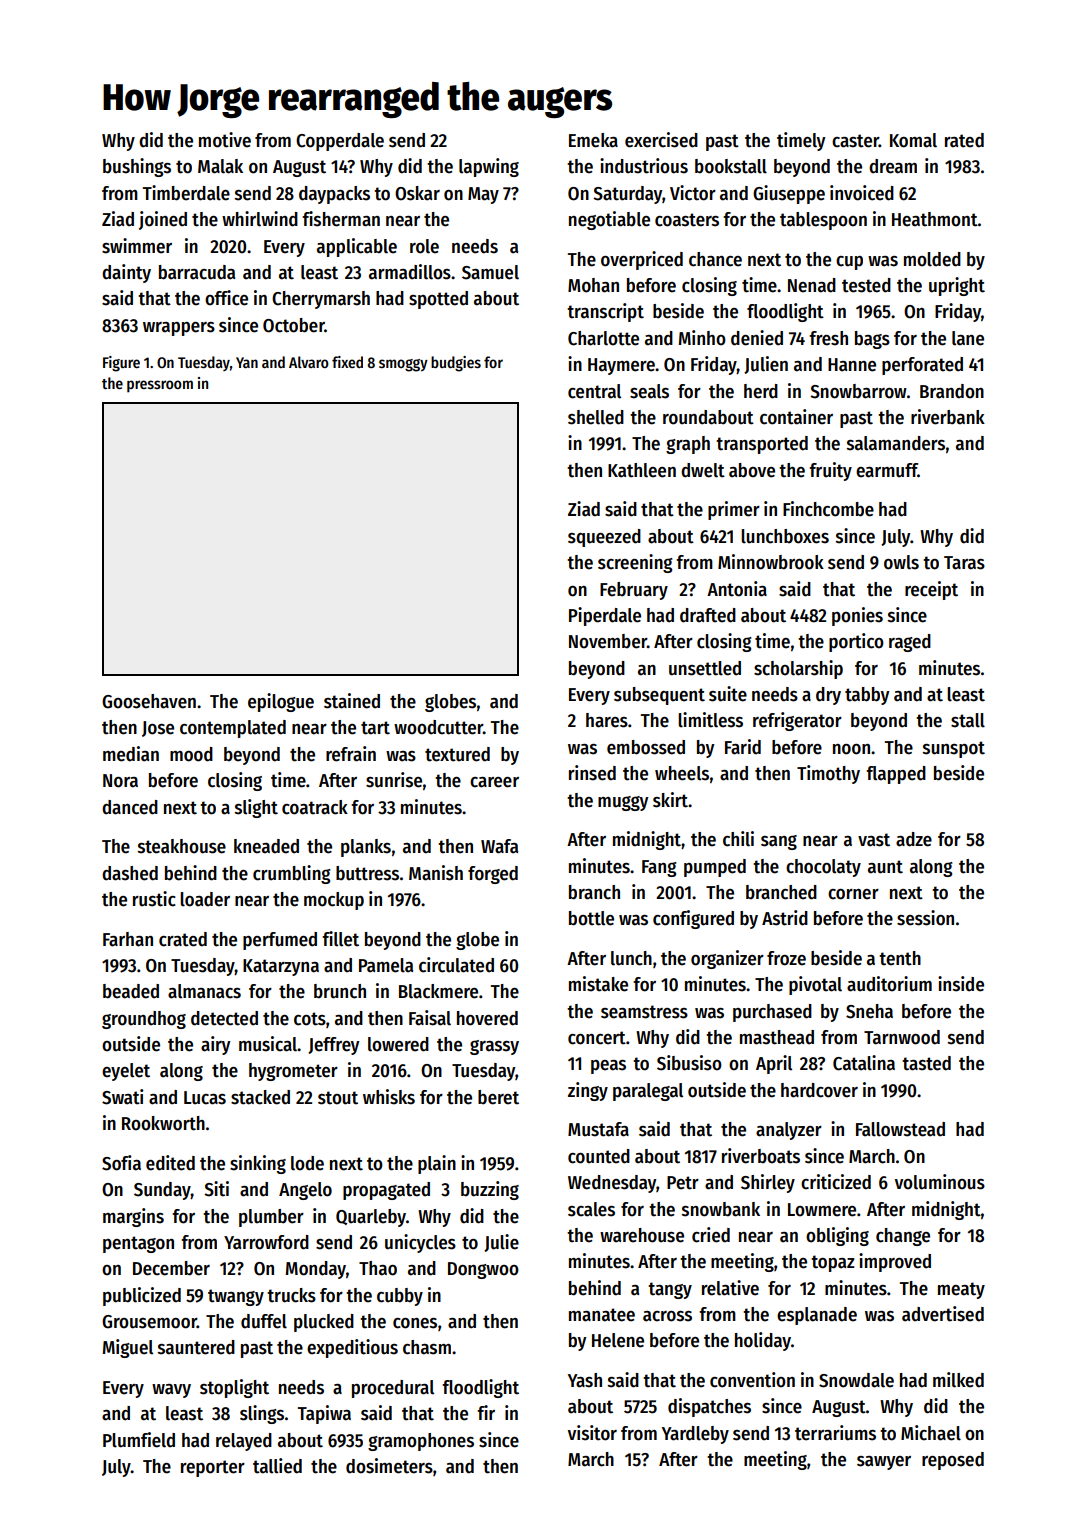 Image resolution: width=1087 pixels, height=1537 pixels. I want to click on visitor, so click(592, 1433).
